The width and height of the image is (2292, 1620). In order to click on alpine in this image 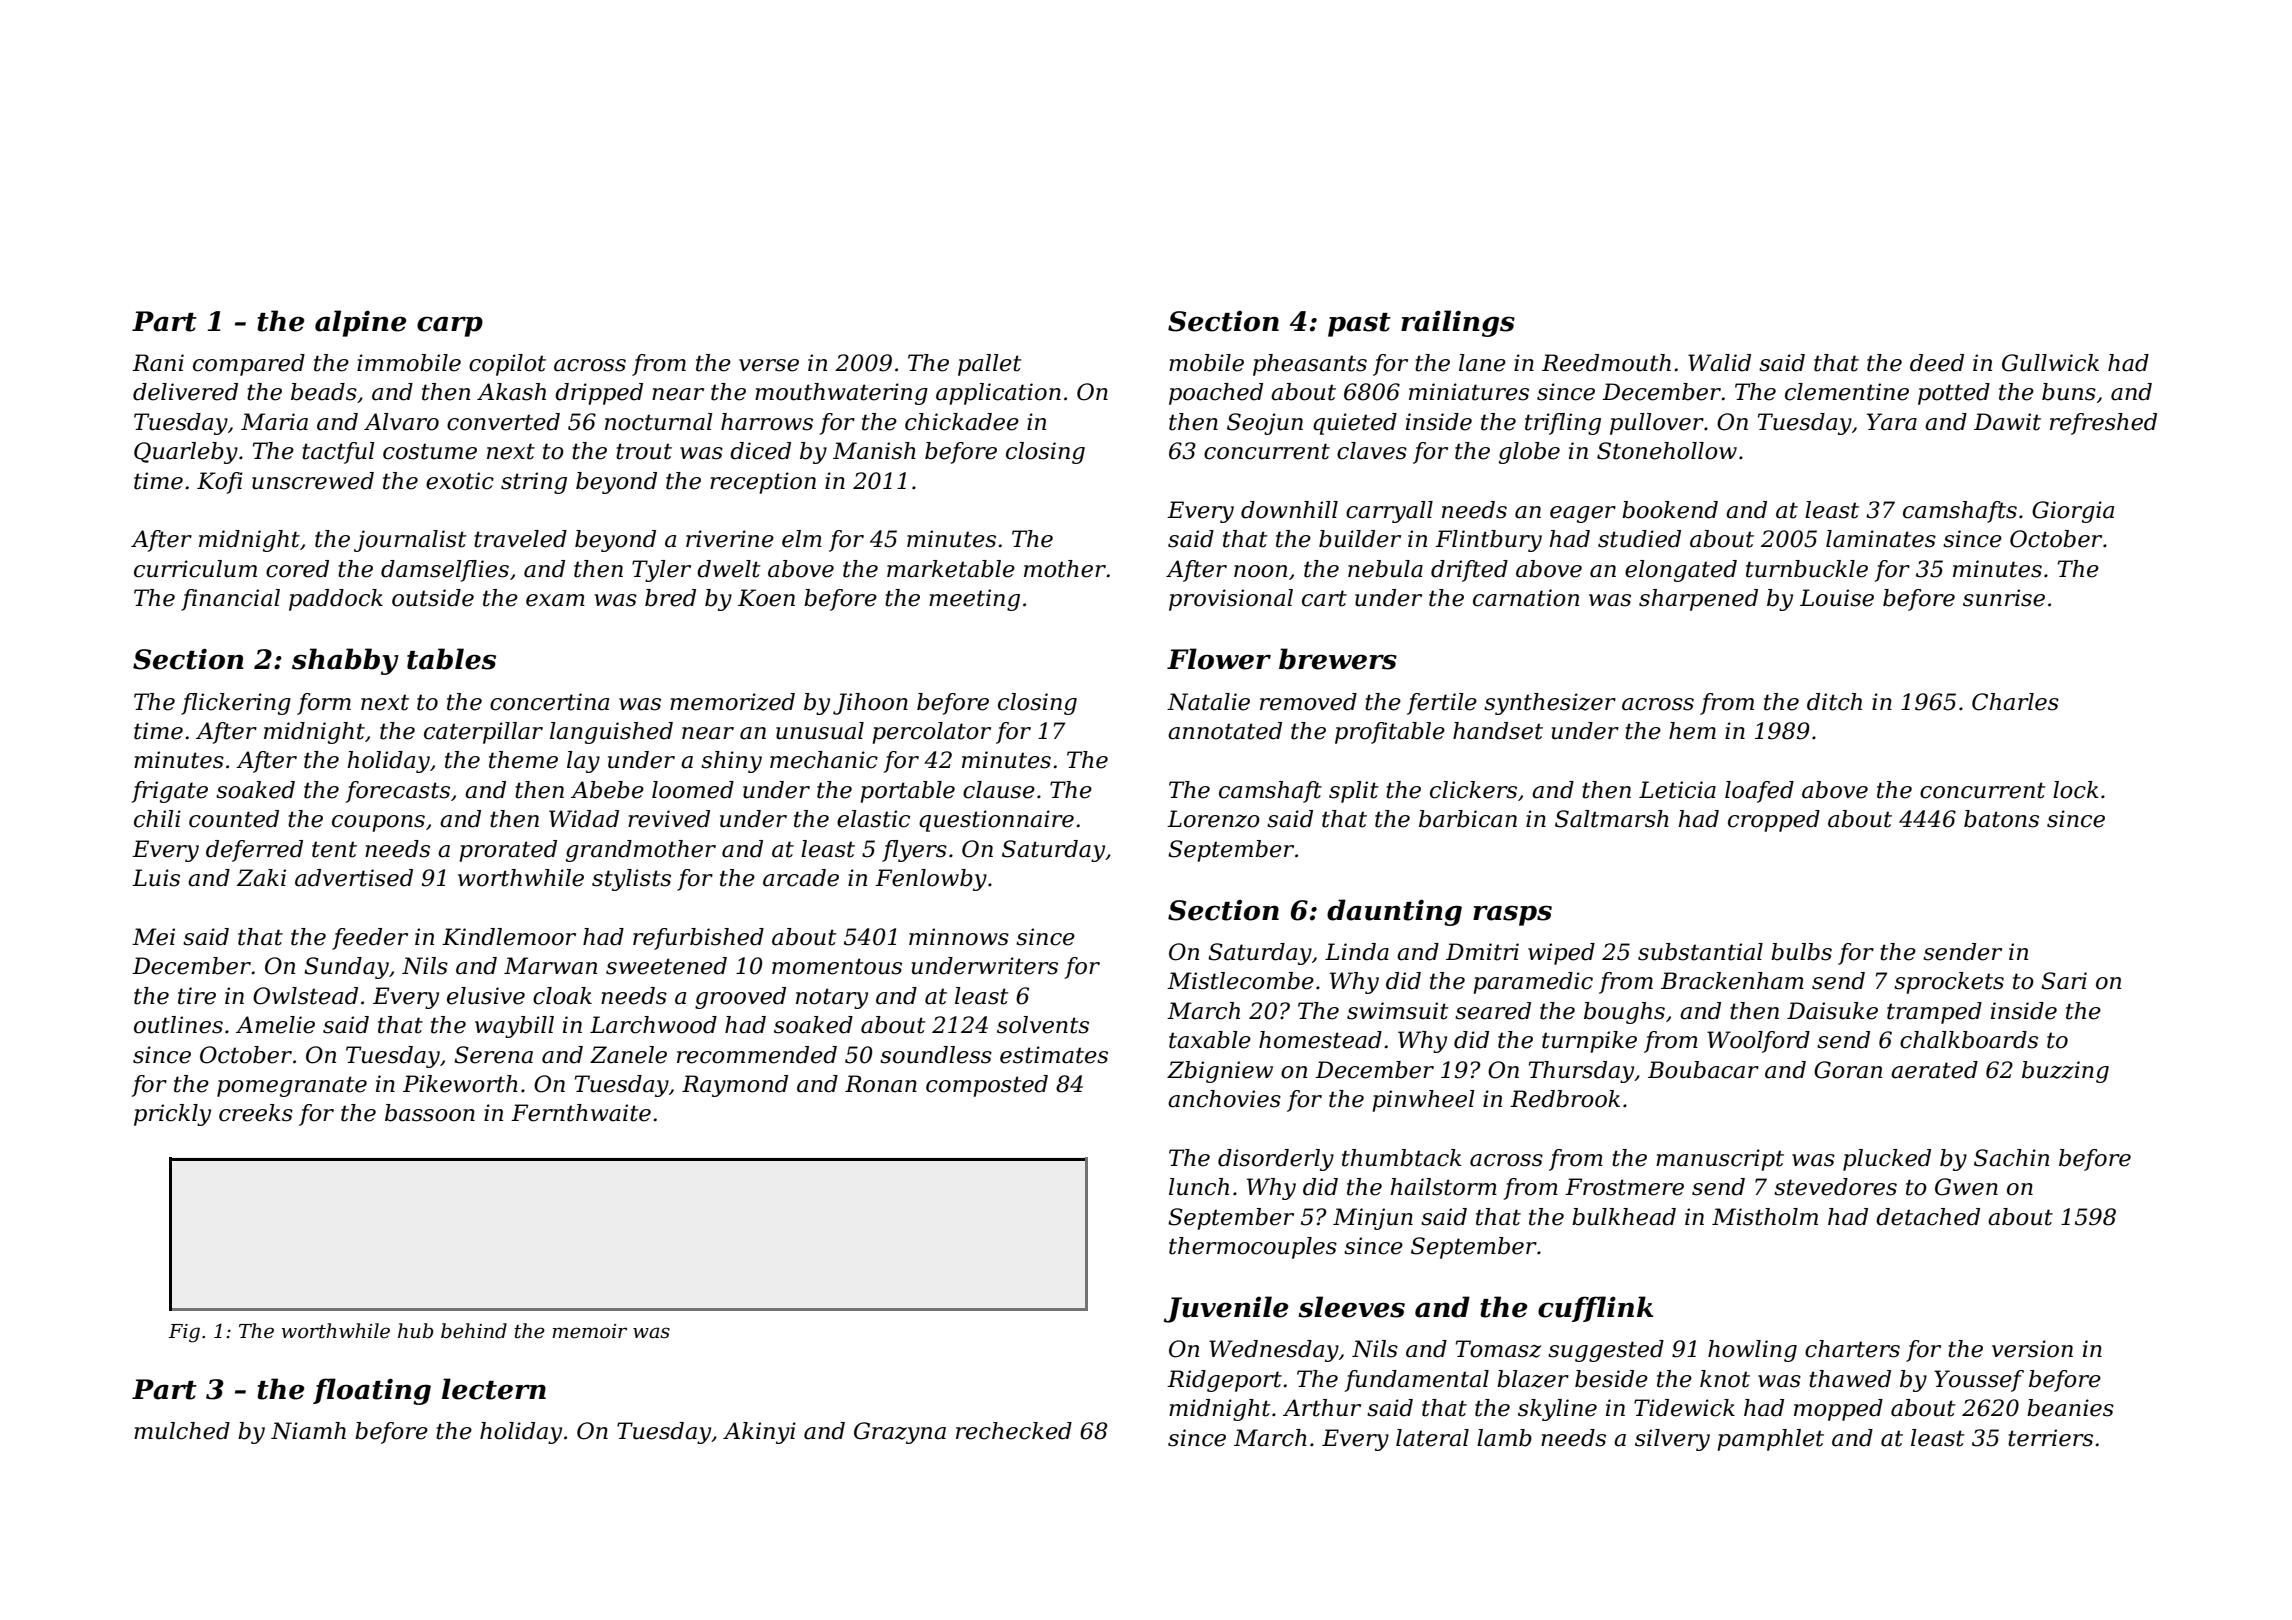, I will do `click(361, 323)`.
